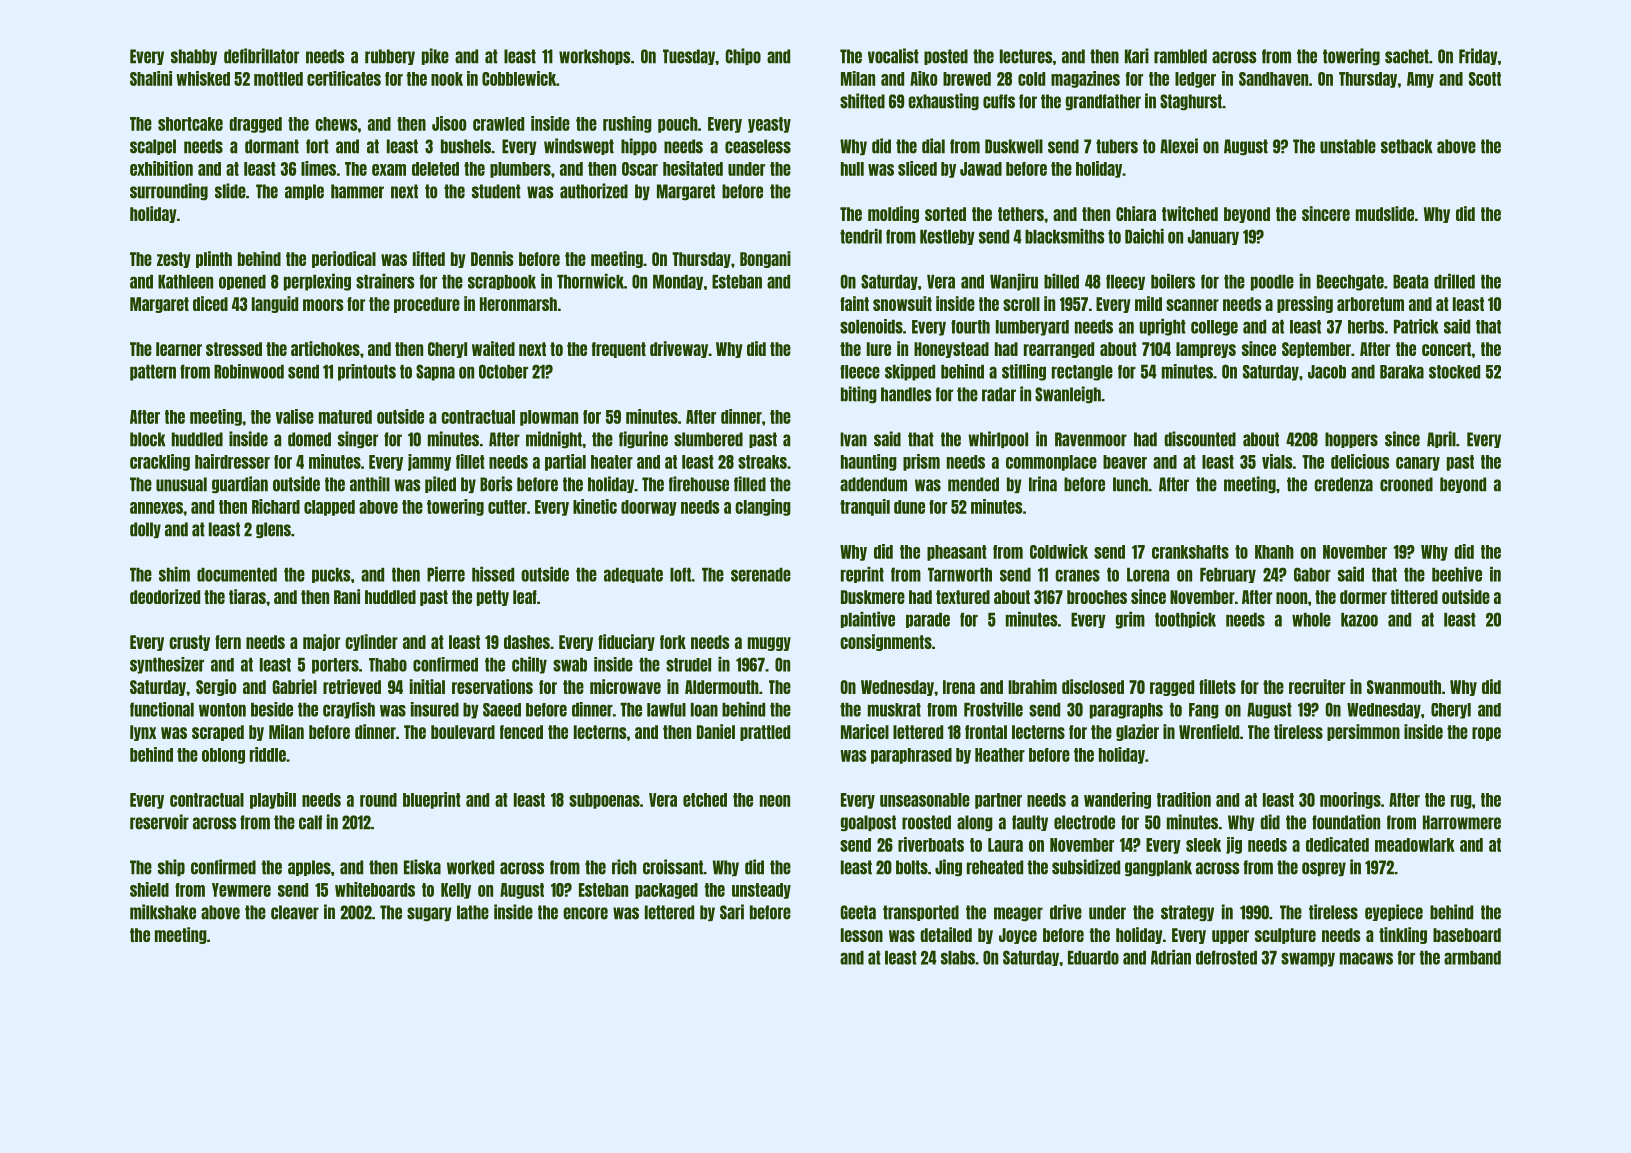  I want to click on synthesizer, so click(167, 665).
